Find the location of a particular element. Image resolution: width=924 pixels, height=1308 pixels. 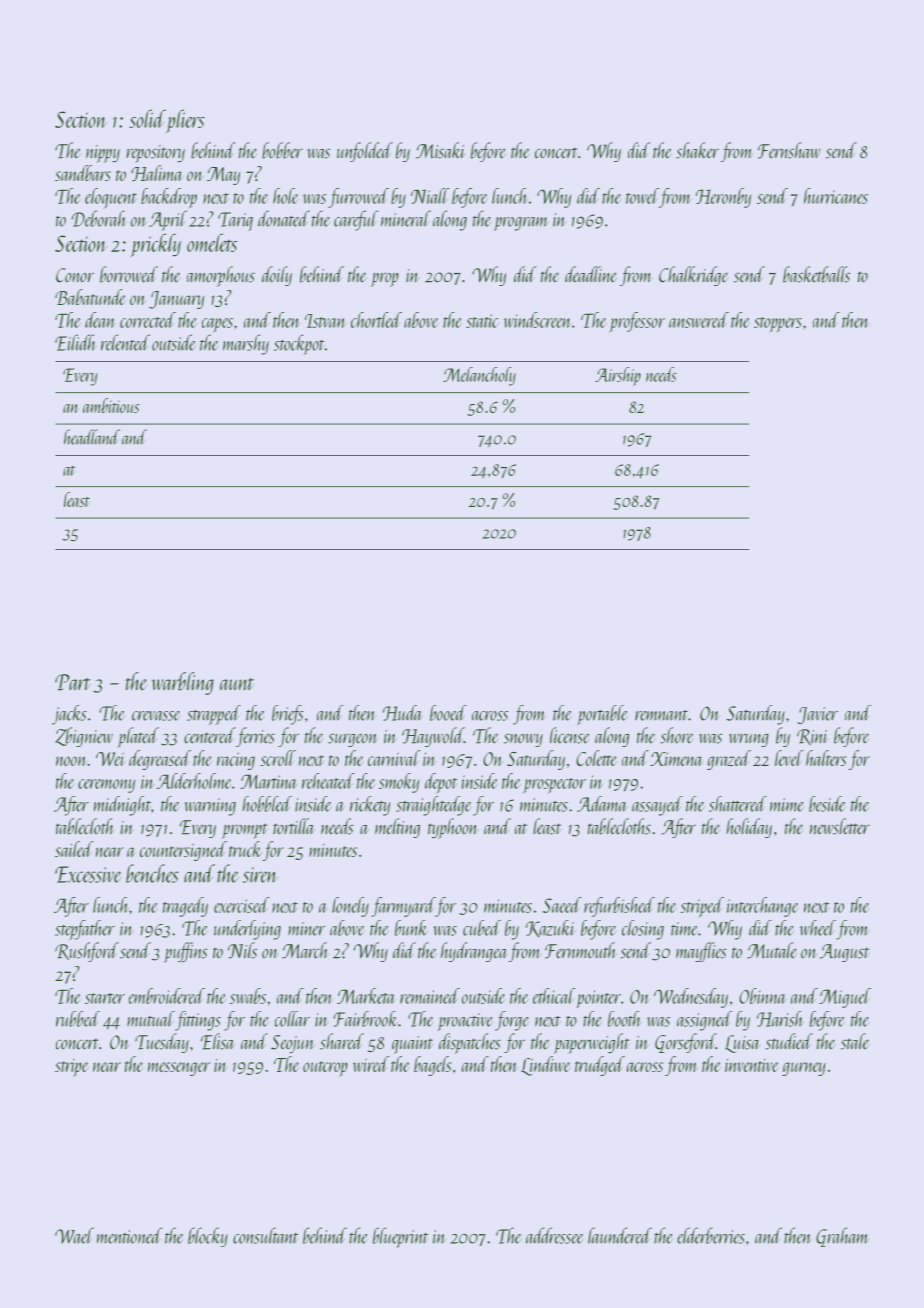

Airship is located at coordinates (618, 376).
